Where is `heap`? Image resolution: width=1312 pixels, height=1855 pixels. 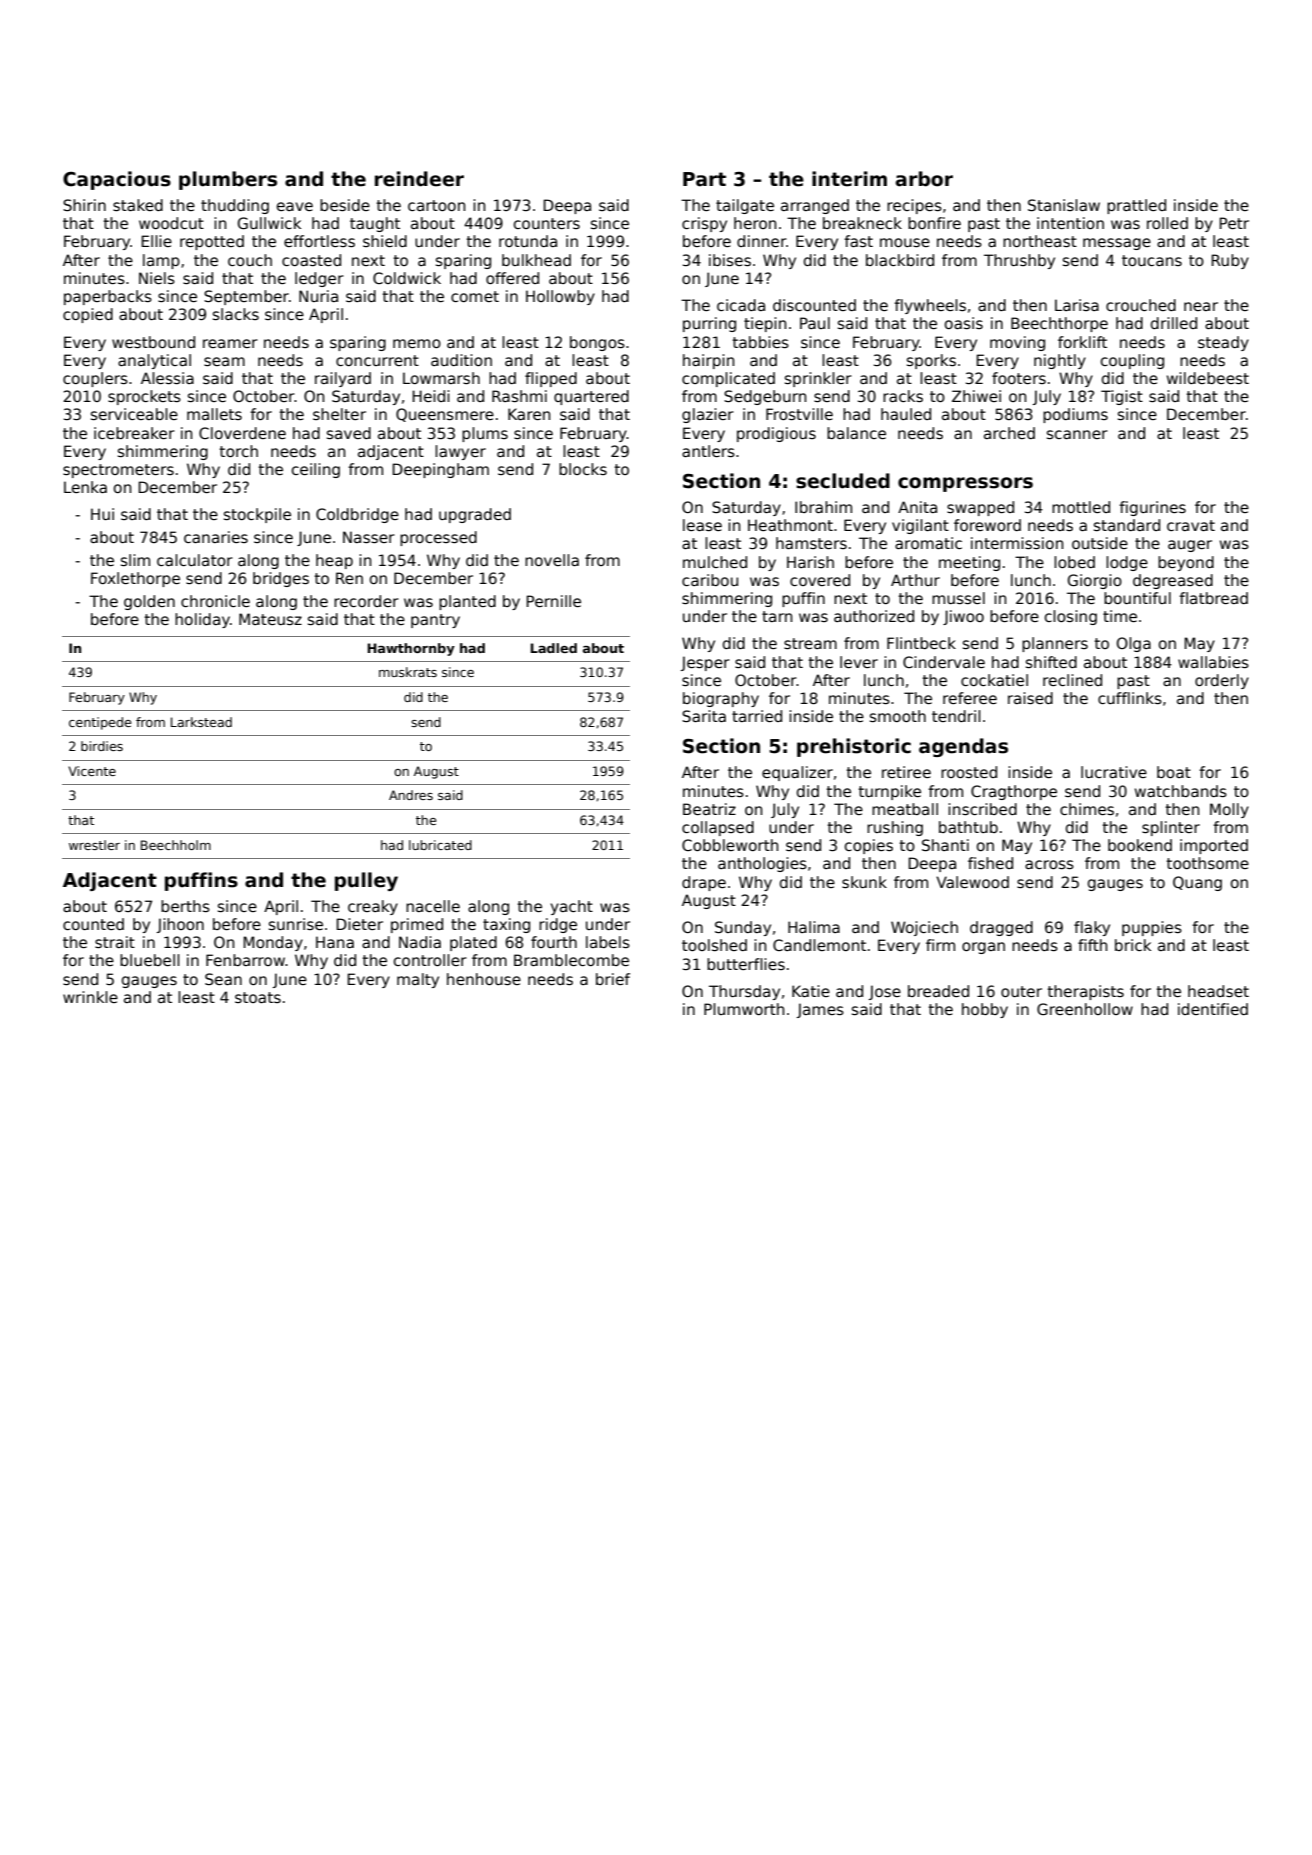 heap is located at coordinates (334, 561).
